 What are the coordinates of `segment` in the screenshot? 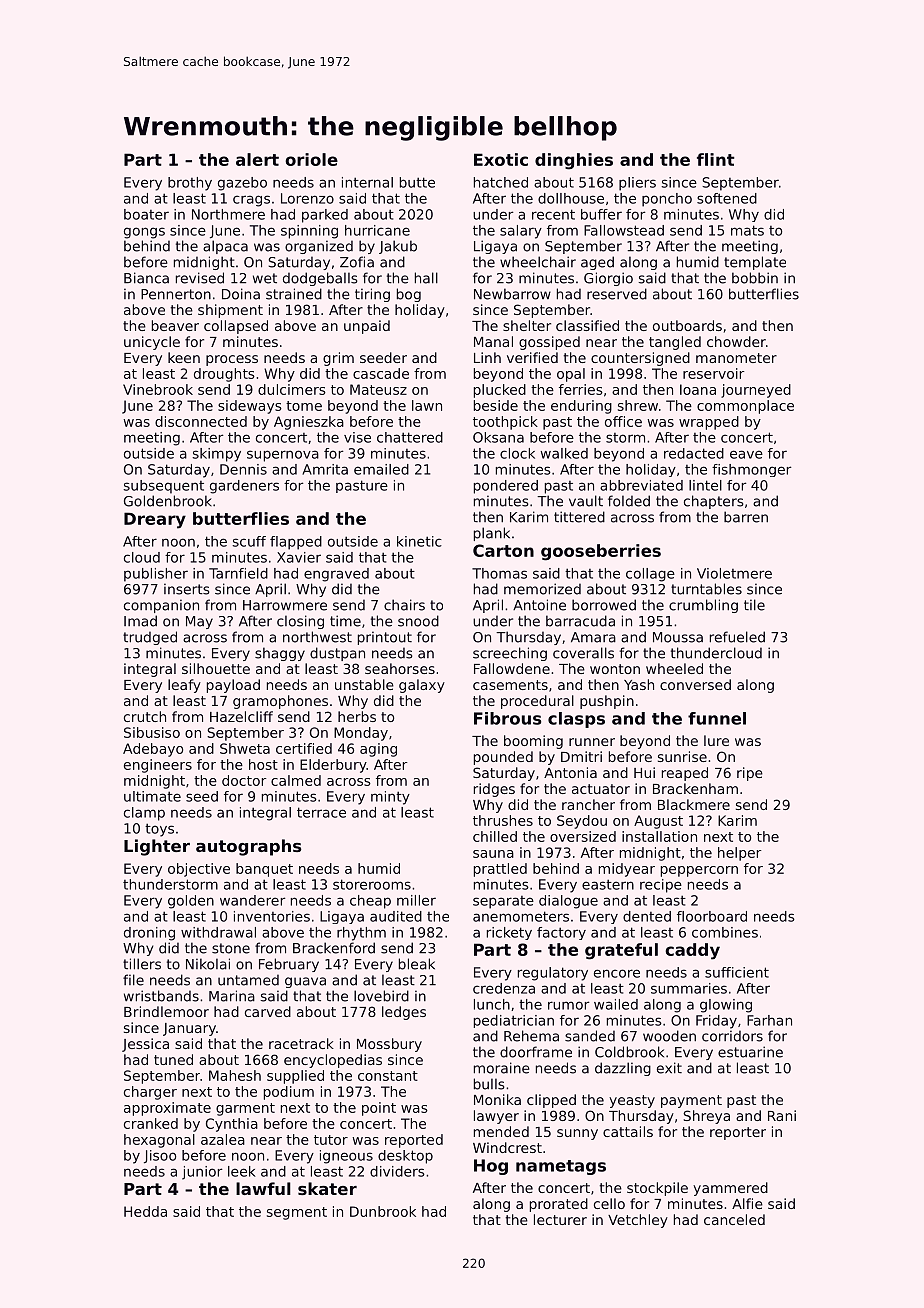 It's located at (297, 1213).
